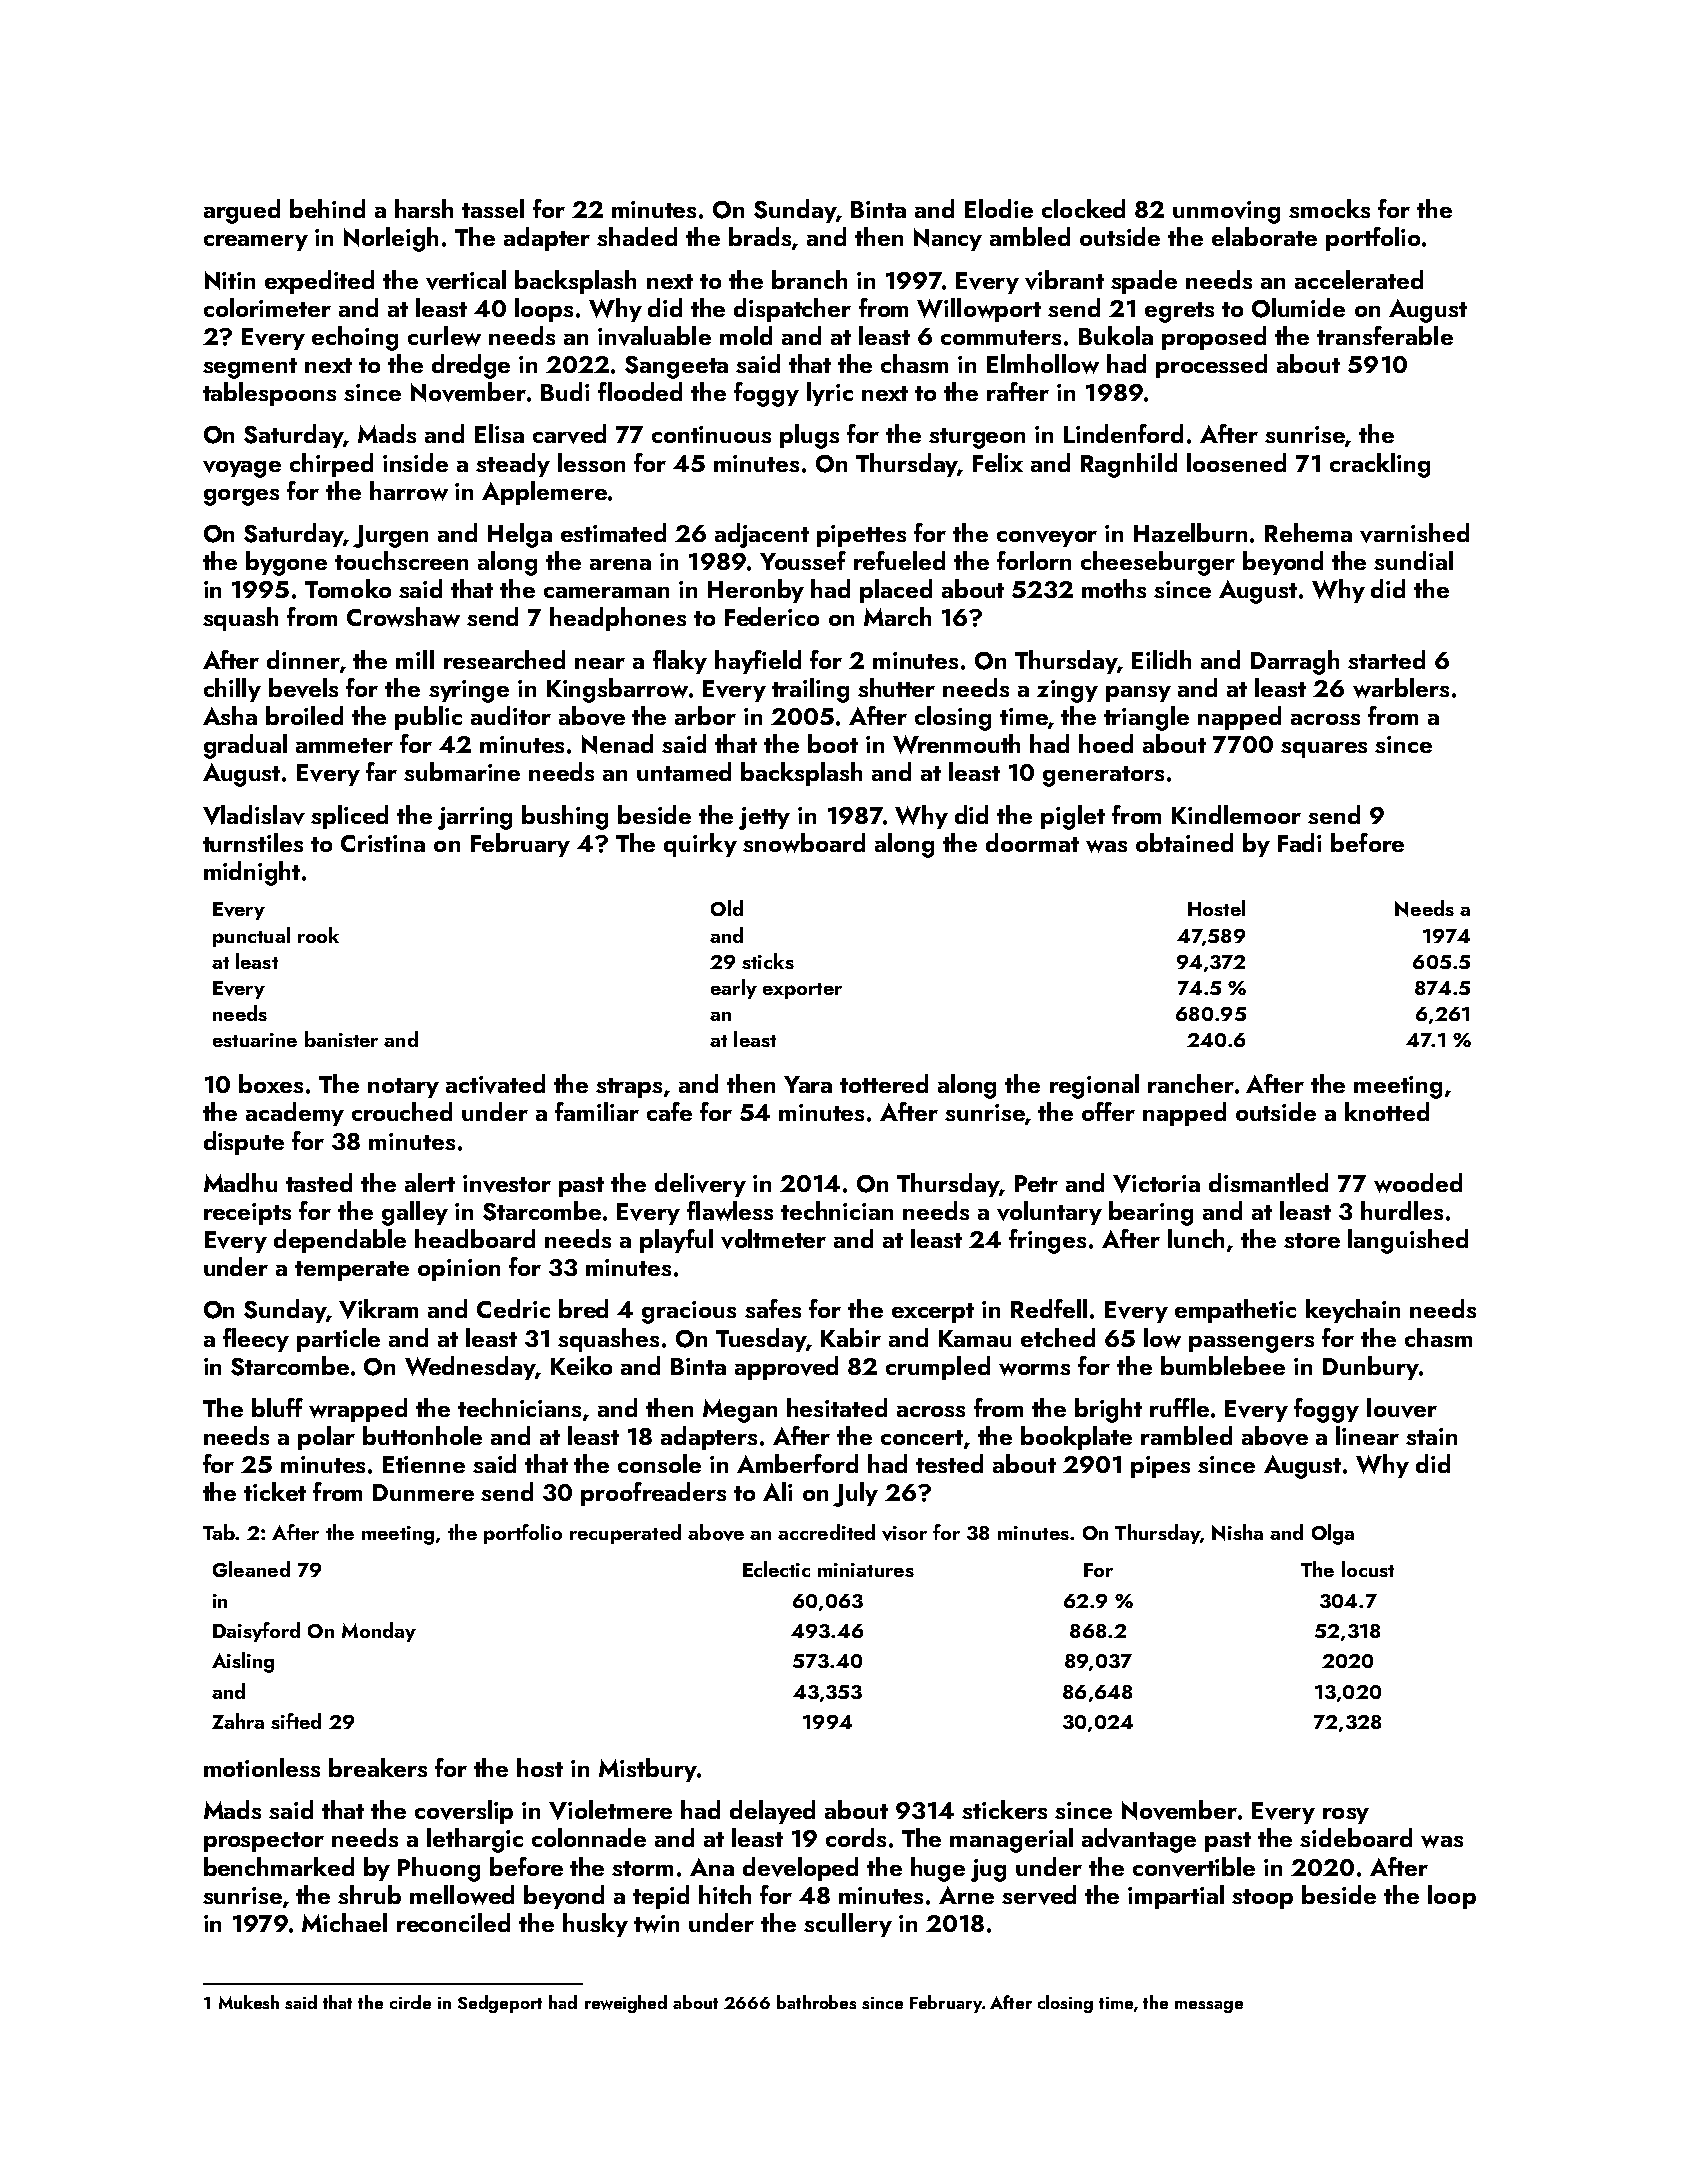 The width and height of the document is (1683, 2178). Describe the element at coordinates (1418, 1183) in the document. I see `wooded` at that location.
